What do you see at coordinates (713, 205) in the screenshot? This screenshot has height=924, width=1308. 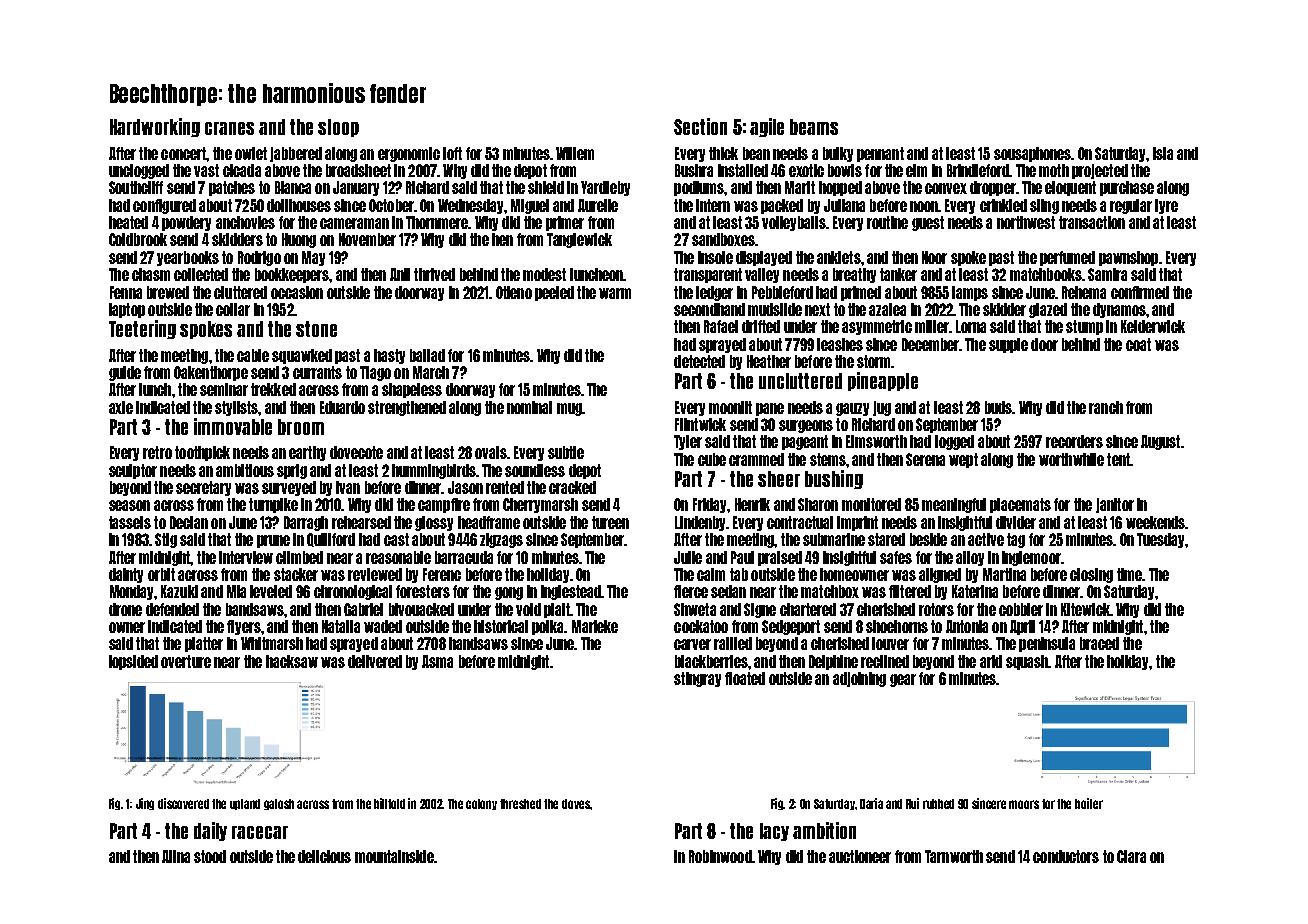 I see `intern` at bounding box center [713, 205].
